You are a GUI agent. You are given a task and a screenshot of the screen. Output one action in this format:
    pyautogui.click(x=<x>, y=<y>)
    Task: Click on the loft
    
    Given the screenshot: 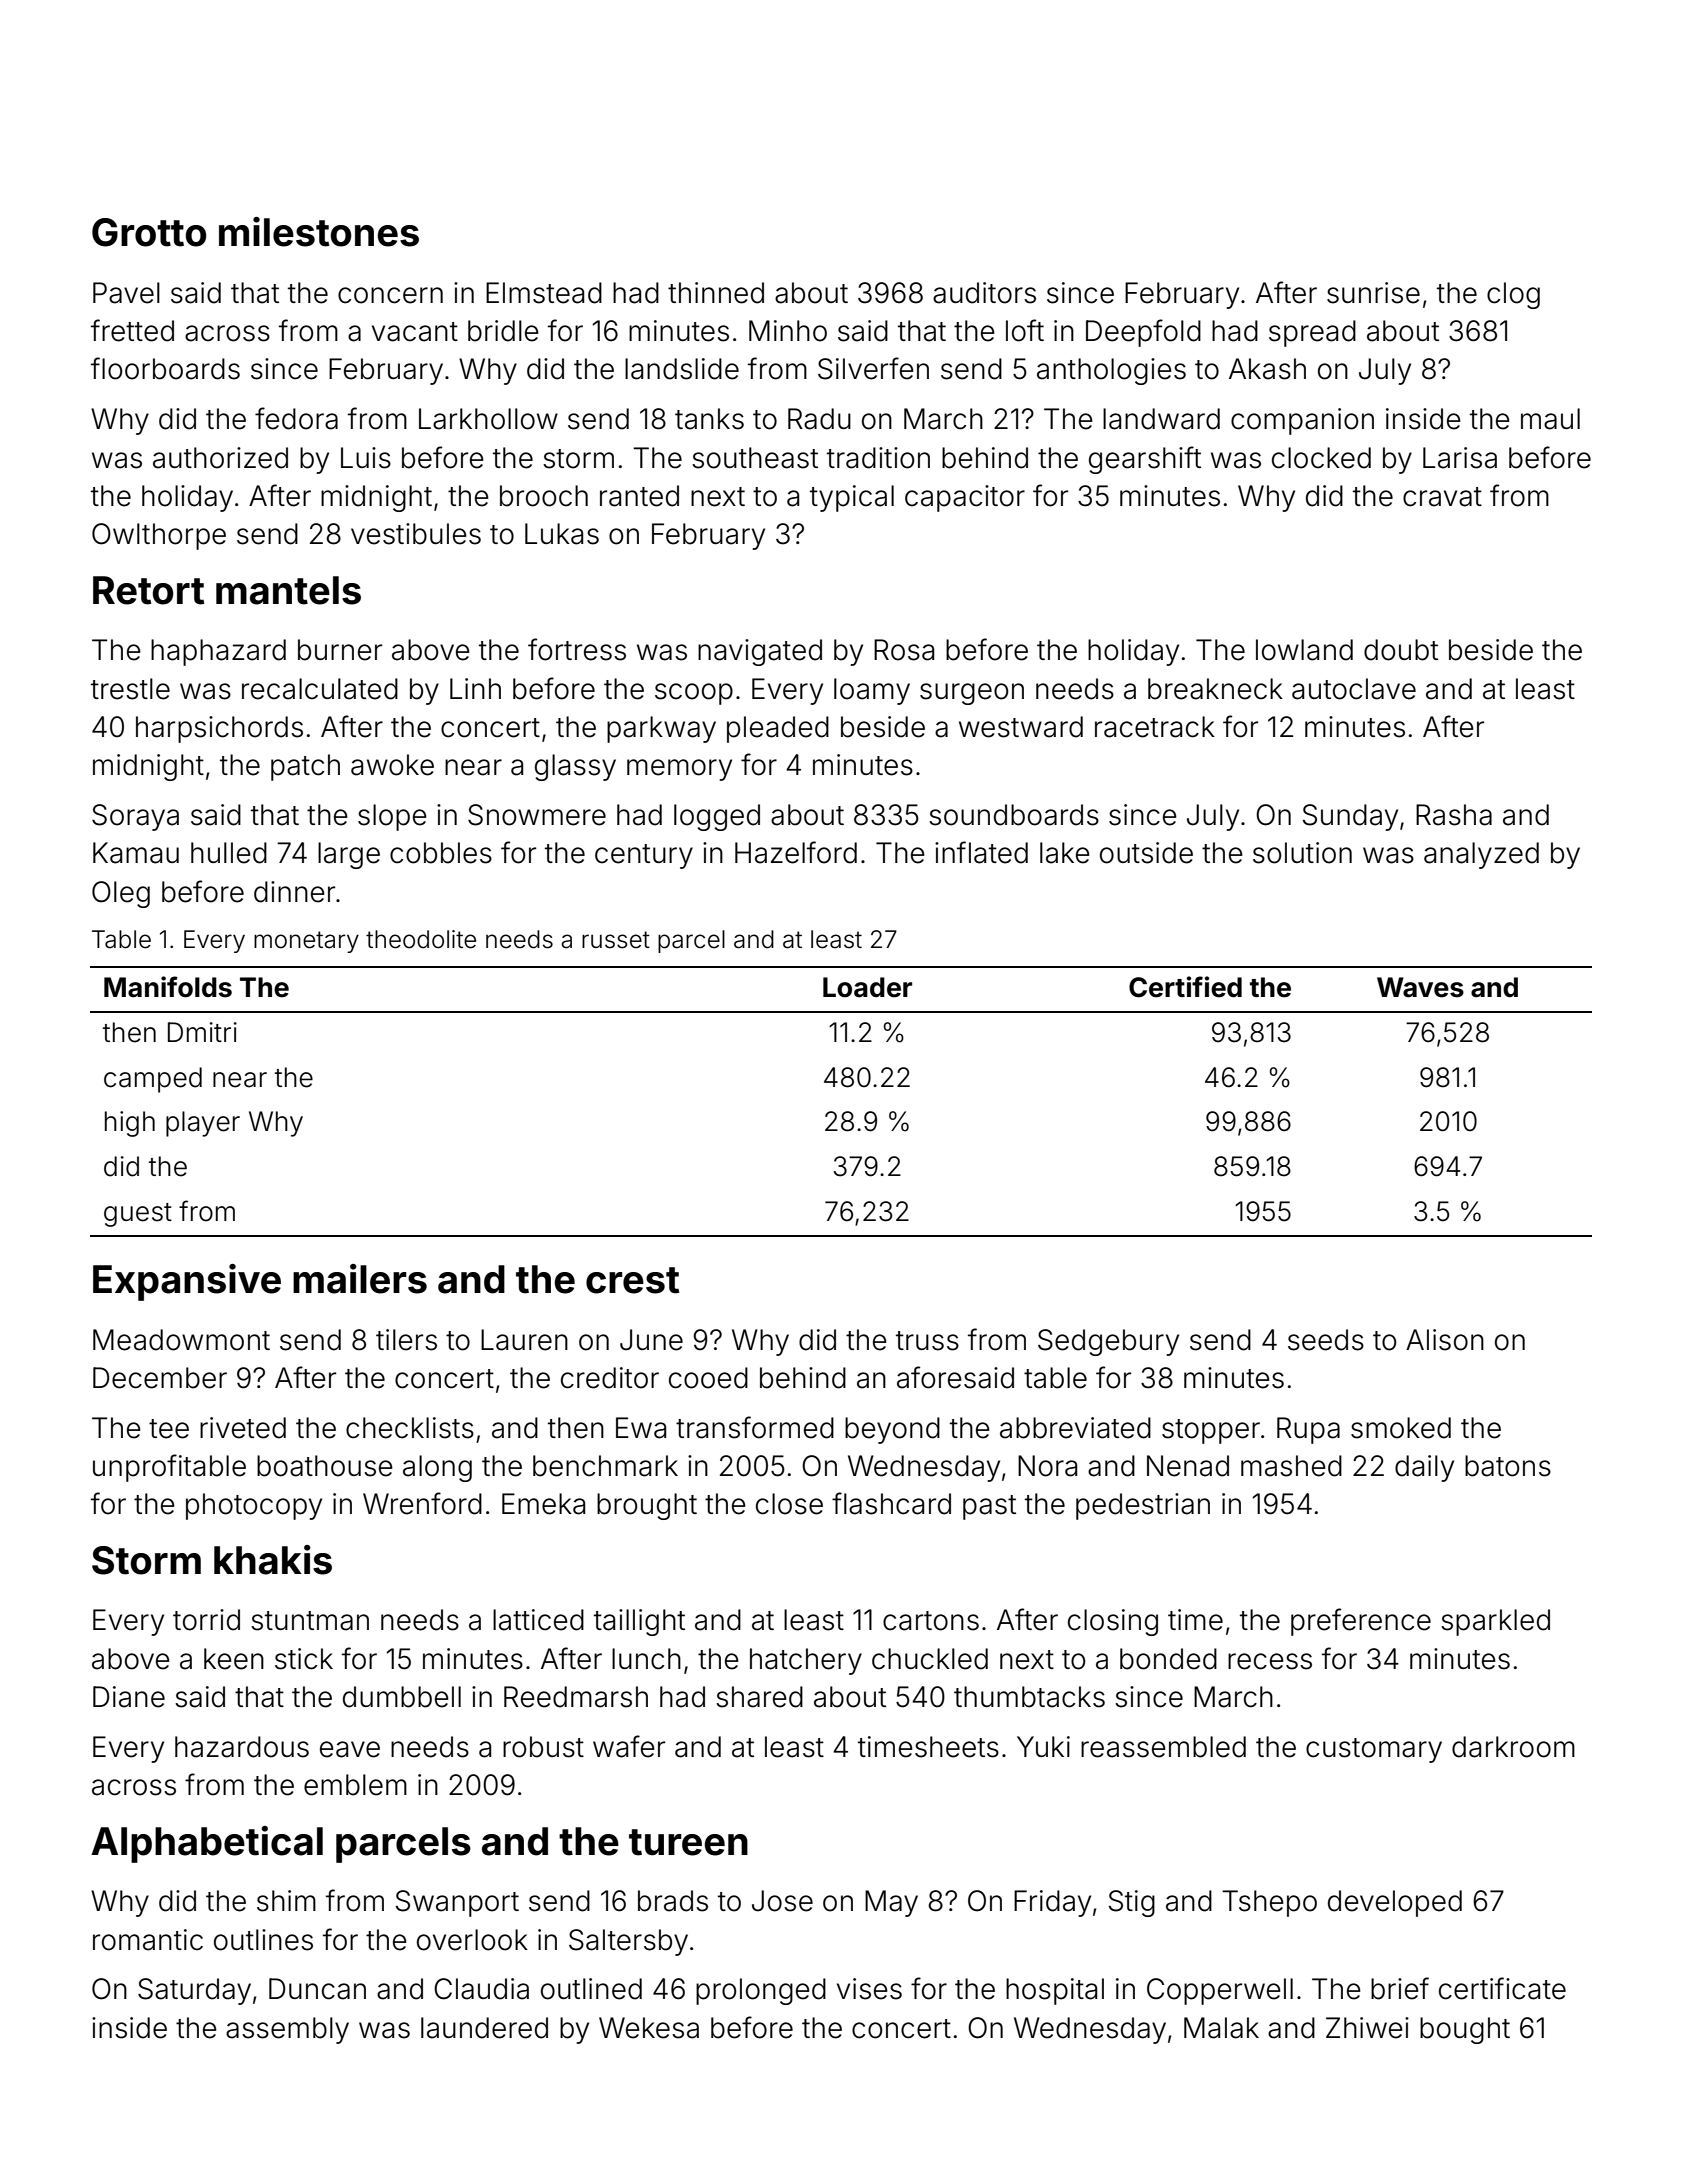 What is the action you would take?
    pyautogui.click(x=1025, y=330)
